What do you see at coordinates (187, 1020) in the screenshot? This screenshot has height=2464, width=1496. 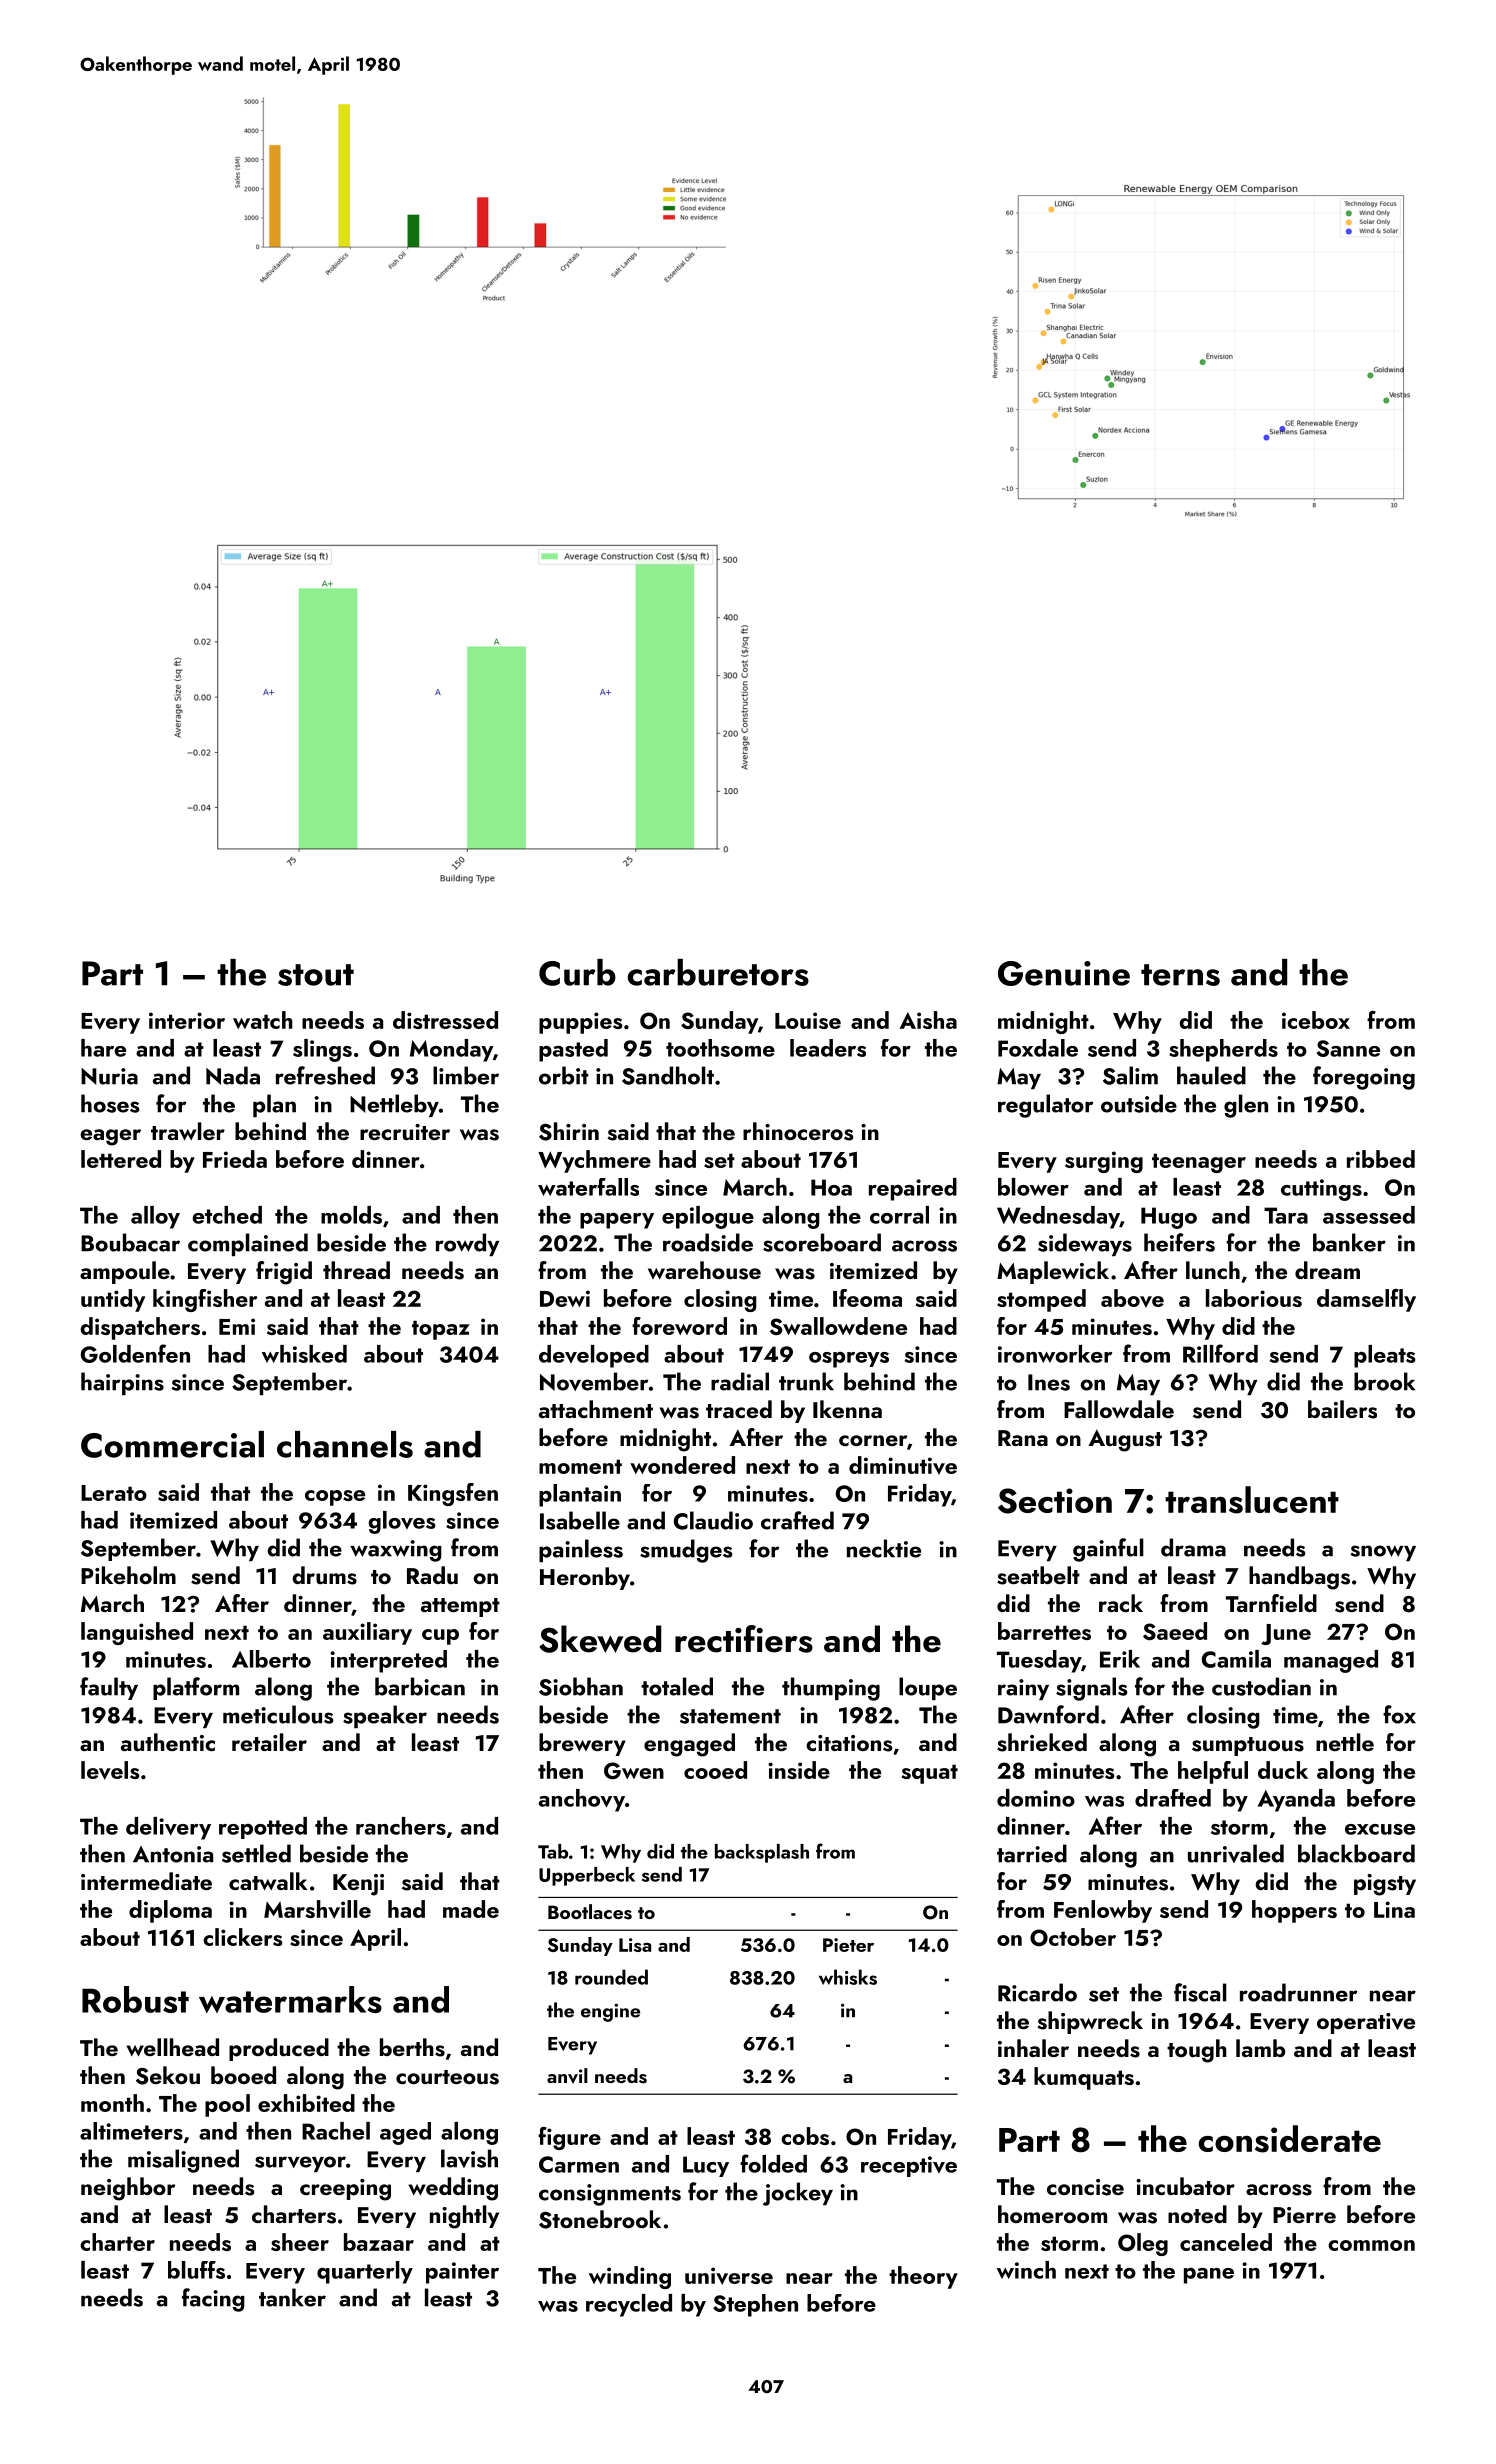 I see `interior` at bounding box center [187, 1020].
